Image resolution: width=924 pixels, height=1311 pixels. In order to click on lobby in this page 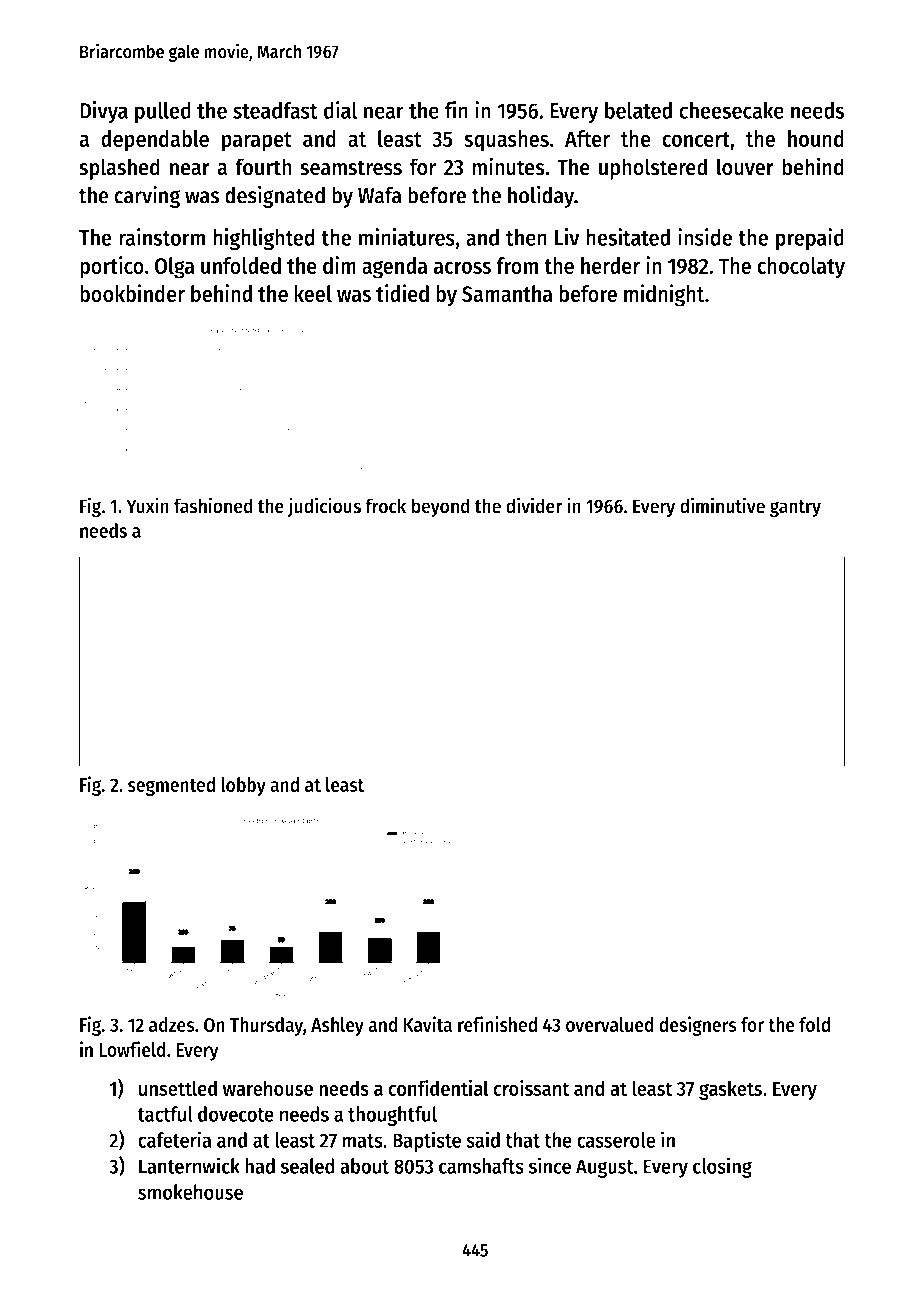, I will do `click(243, 786)`.
